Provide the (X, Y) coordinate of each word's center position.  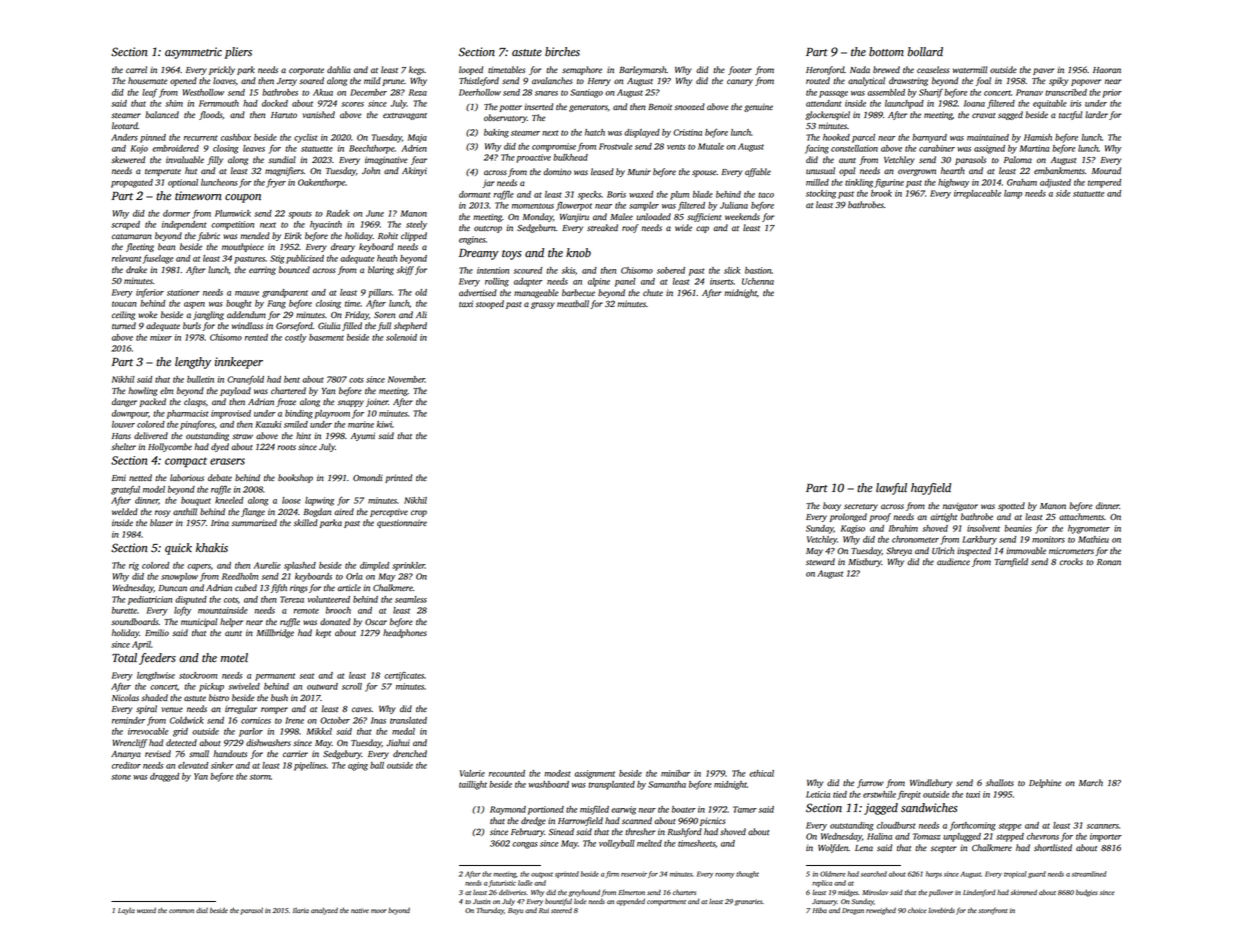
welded (125, 511)
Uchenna (758, 281)
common (181, 911)
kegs (416, 70)
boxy (832, 506)
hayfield (931, 489)
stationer (183, 292)
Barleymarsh (643, 70)
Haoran (1107, 70)
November (406, 379)
